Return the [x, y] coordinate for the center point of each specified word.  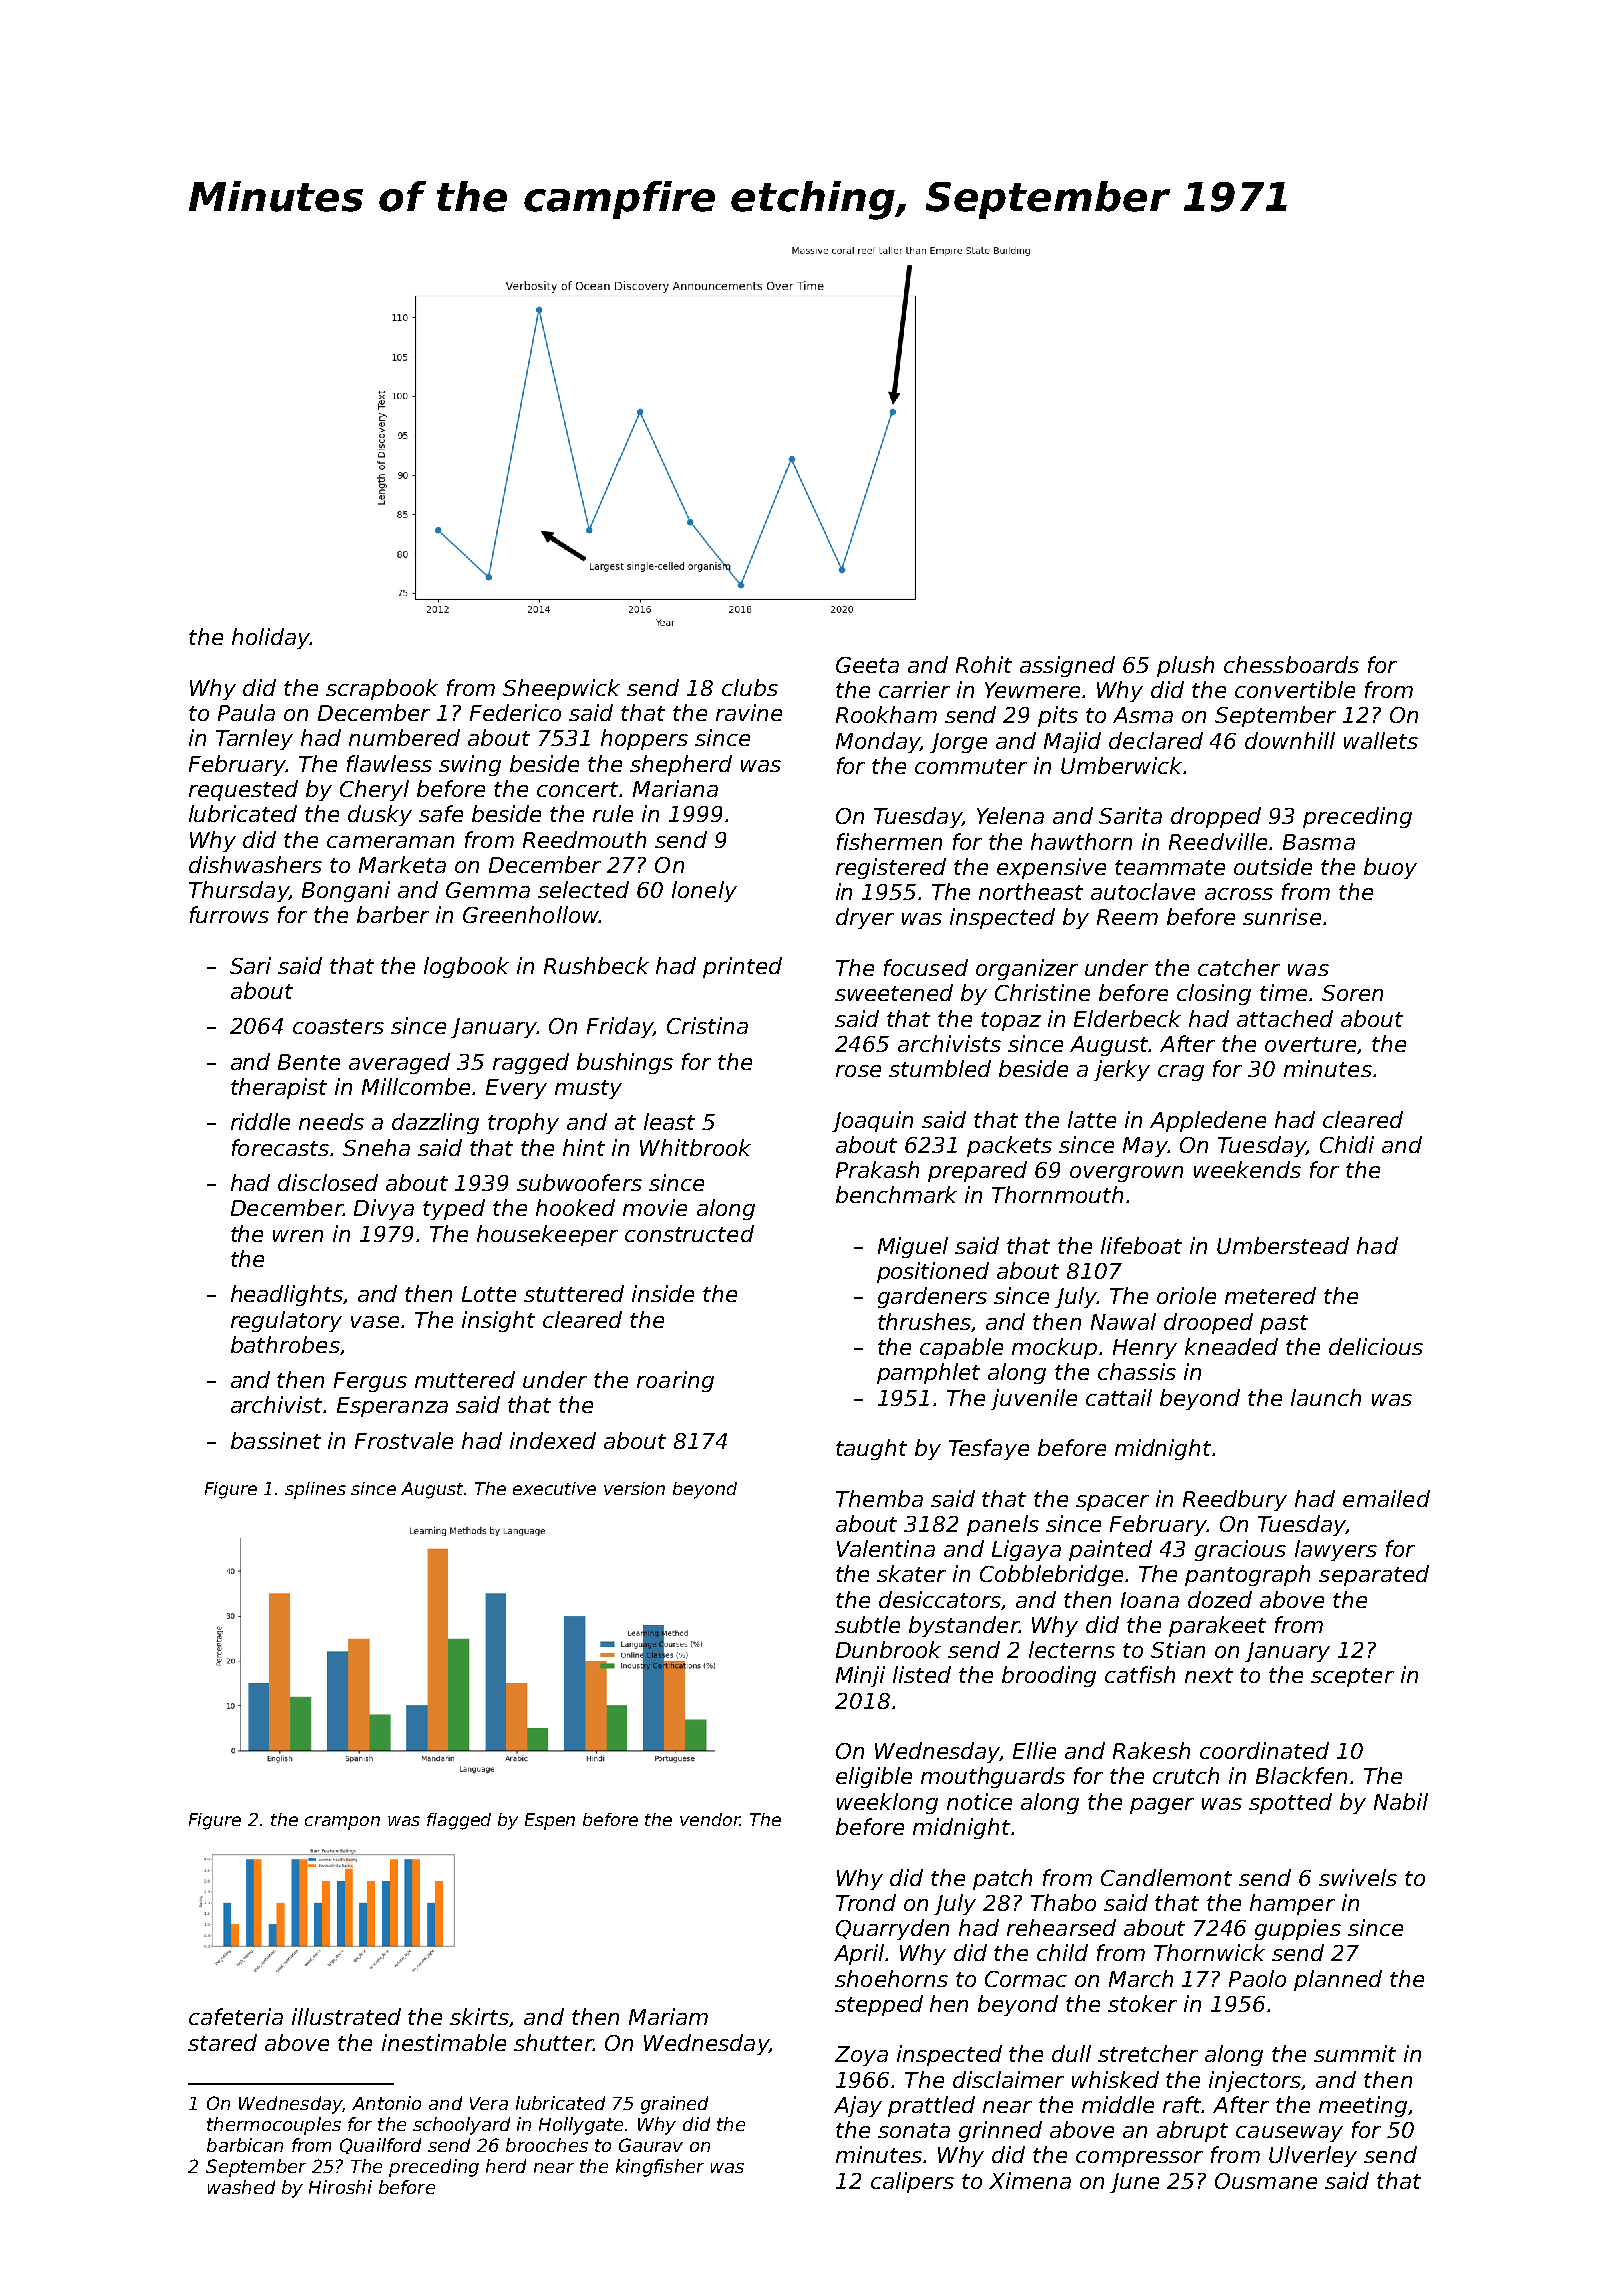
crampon [342, 1823]
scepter [1352, 1677]
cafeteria [236, 2016]
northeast [1031, 891]
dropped [1216, 817]
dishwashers [255, 864]
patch [1002, 1879]
